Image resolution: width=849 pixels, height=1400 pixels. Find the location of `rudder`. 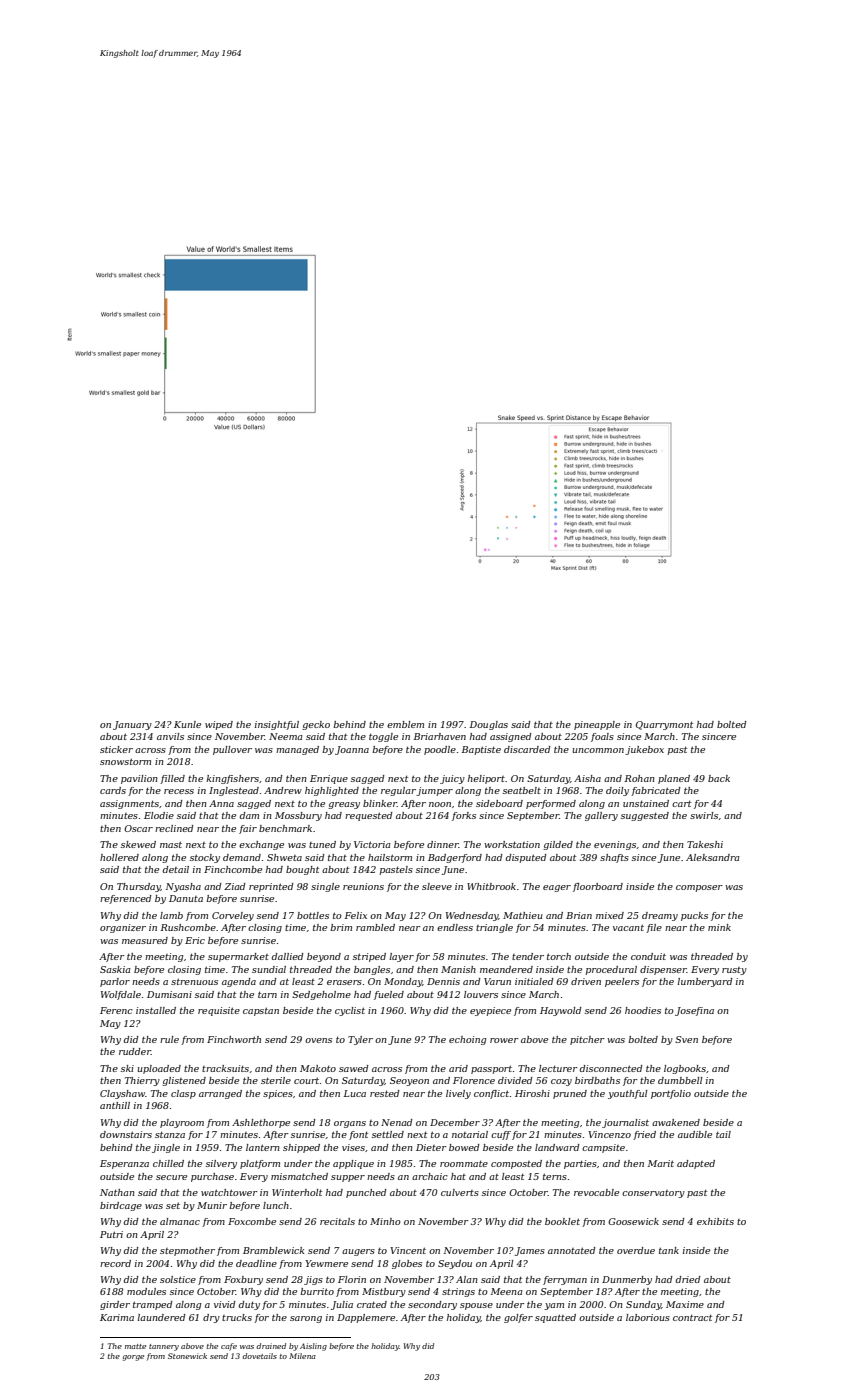

rudder is located at coordinates (135, 1051).
